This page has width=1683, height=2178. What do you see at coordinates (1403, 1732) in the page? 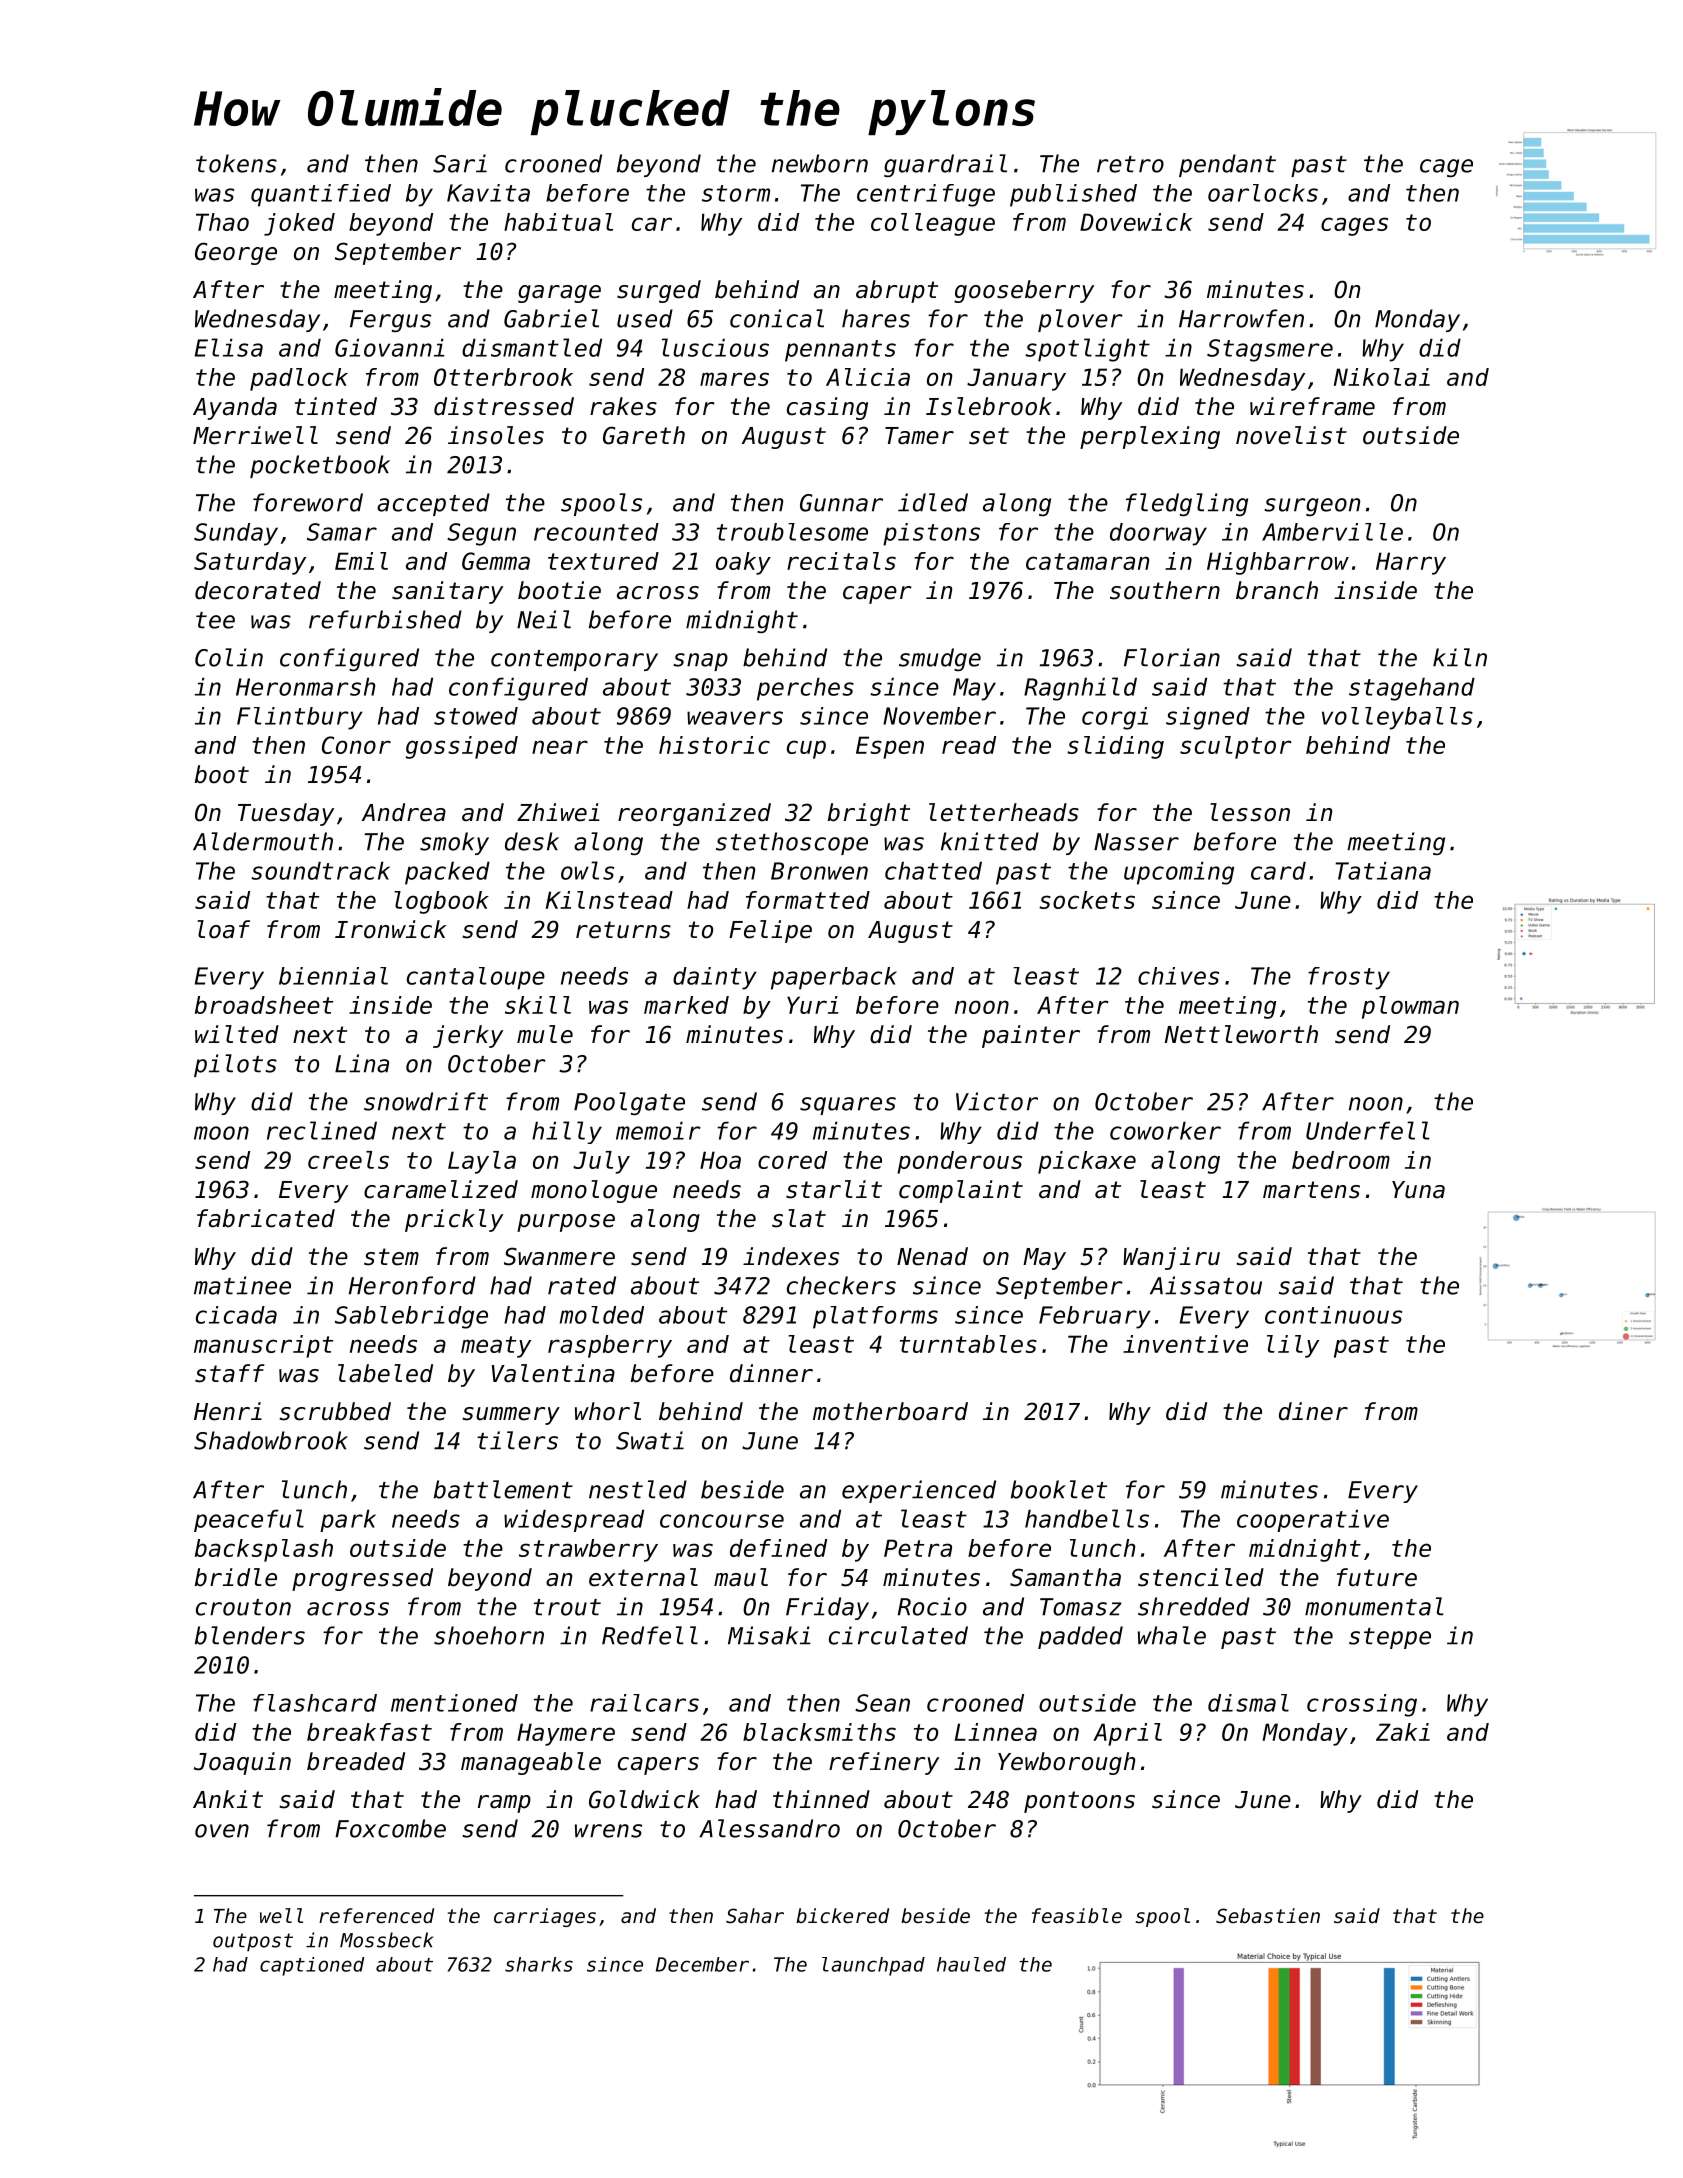
I see `Zaki` at bounding box center [1403, 1732].
